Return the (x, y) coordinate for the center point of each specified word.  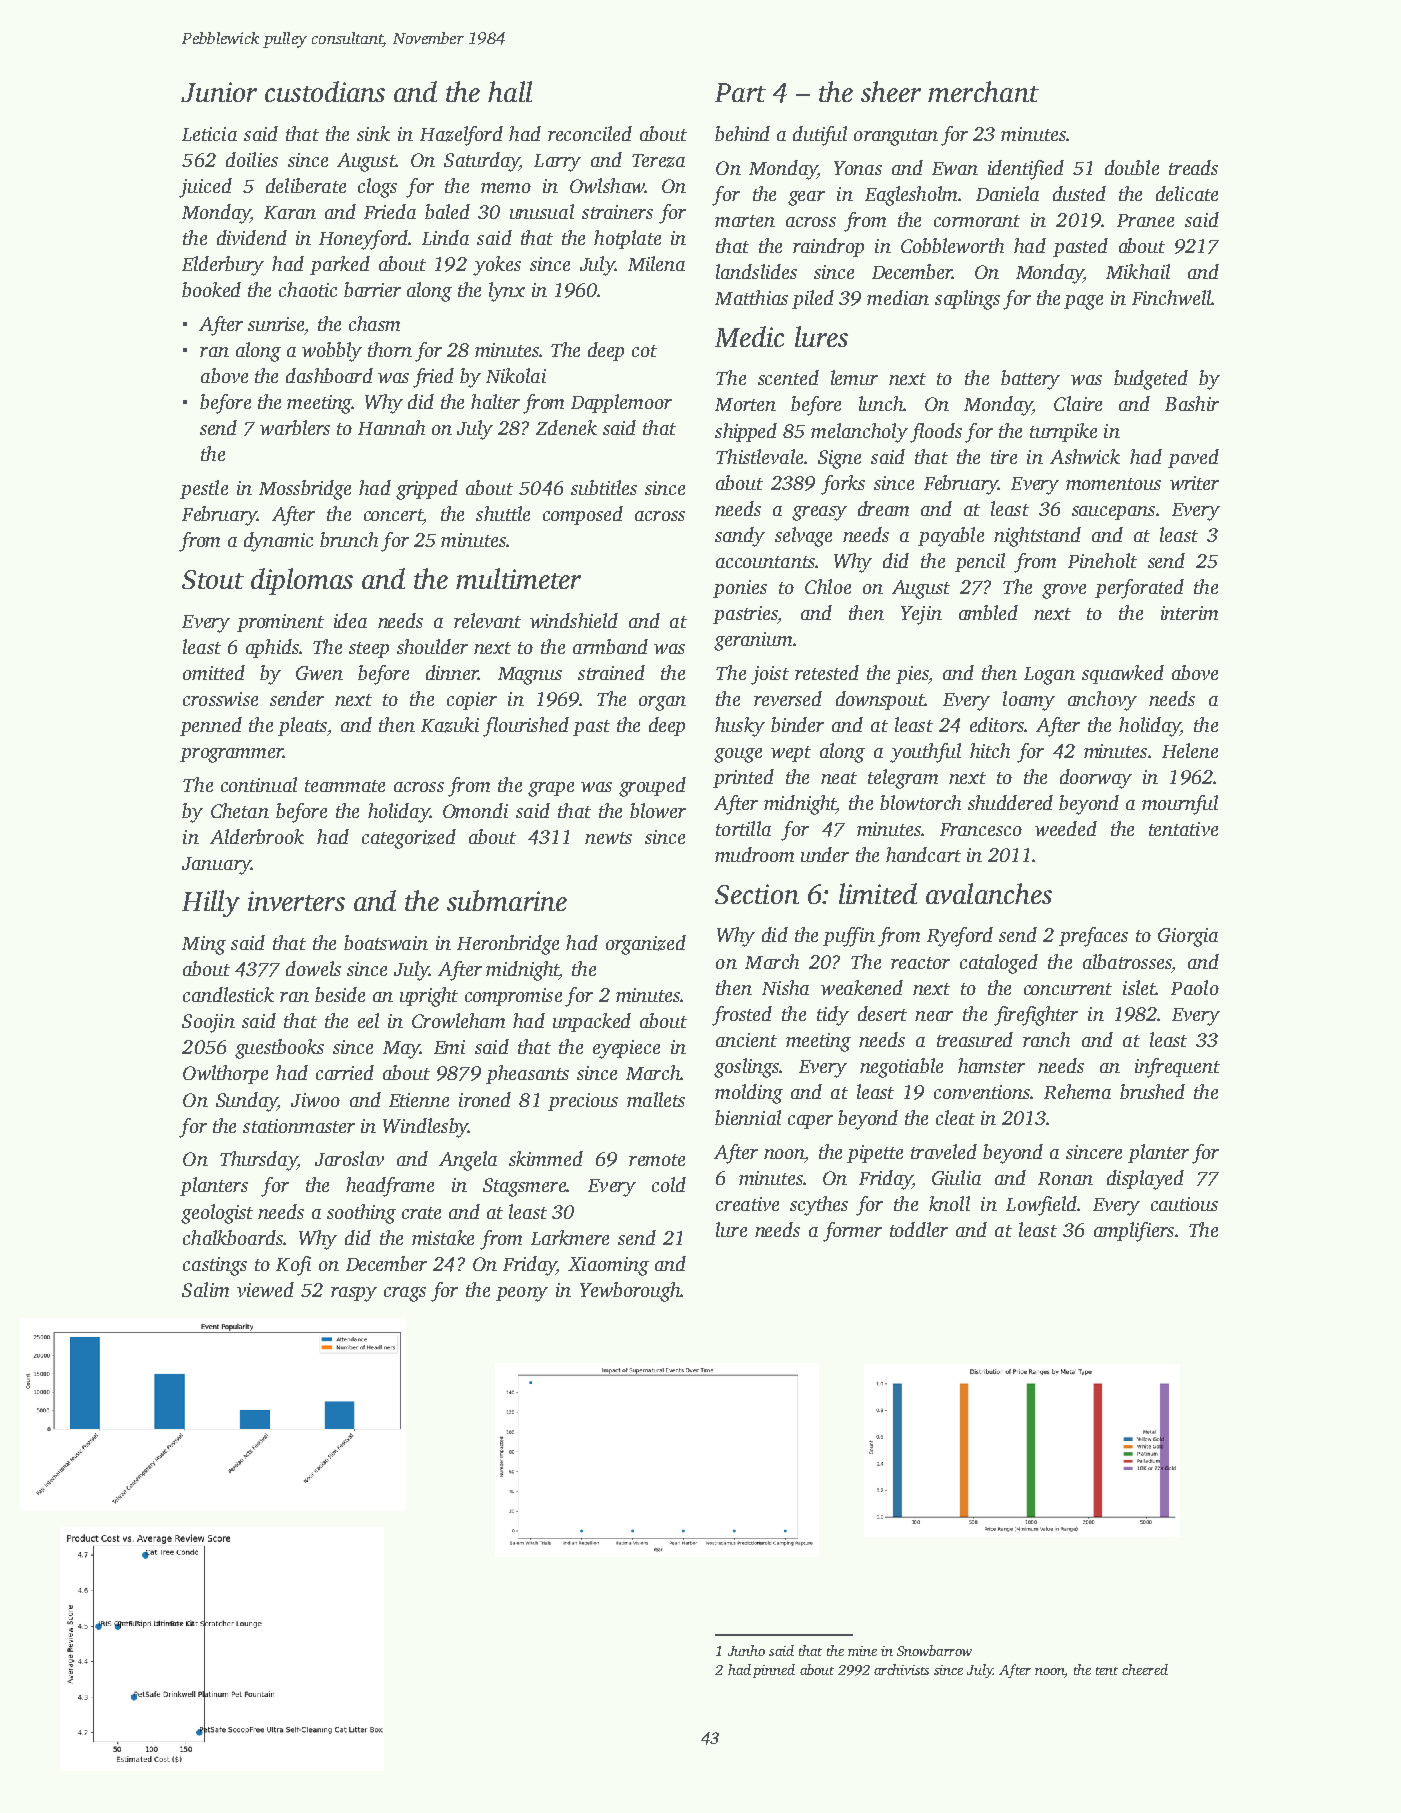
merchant (983, 91)
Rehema (1077, 1091)
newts (608, 838)
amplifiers (1134, 1232)
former (852, 1232)
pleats (302, 726)
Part (740, 92)
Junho (746, 1650)
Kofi (293, 1266)
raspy (354, 1294)
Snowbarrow (934, 1650)
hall (510, 91)
